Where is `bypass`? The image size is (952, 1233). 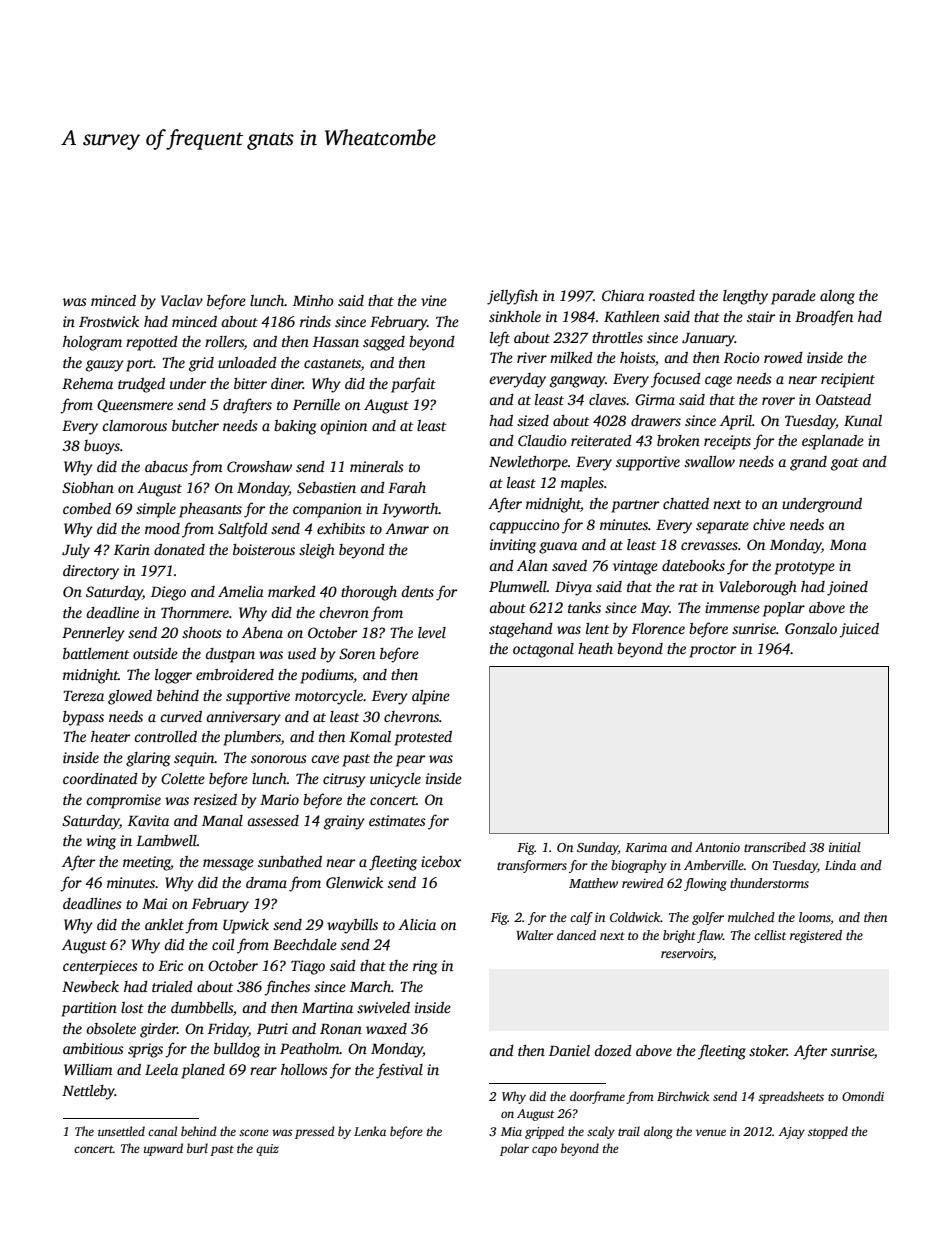
bypass is located at coordinates (83, 718).
